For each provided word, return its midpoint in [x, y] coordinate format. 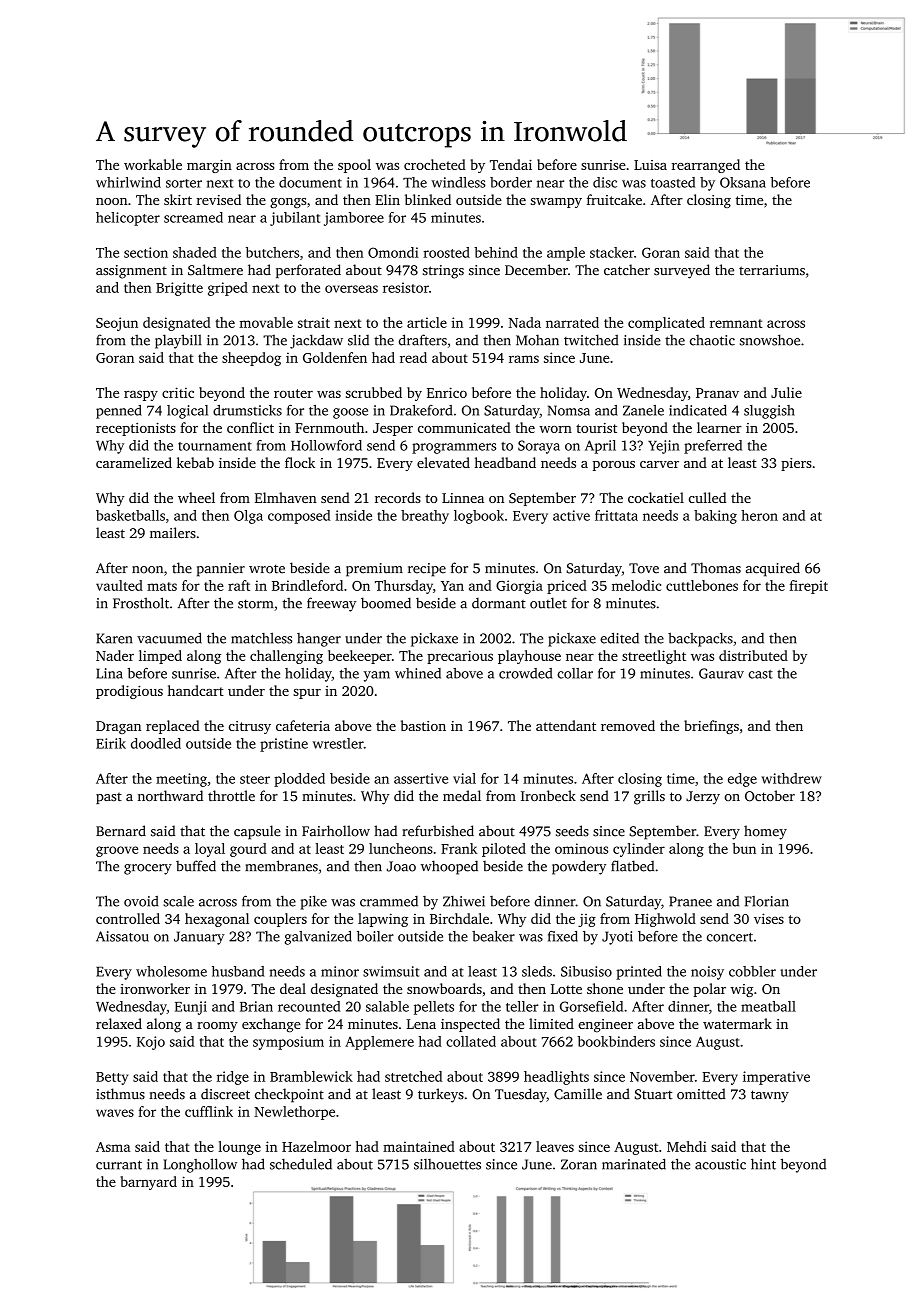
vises [769, 918]
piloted [504, 850]
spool [354, 166]
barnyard [148, 1183]
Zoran [579, 1164]
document [310, 182]
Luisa [650, 165]
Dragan [118, 727]
